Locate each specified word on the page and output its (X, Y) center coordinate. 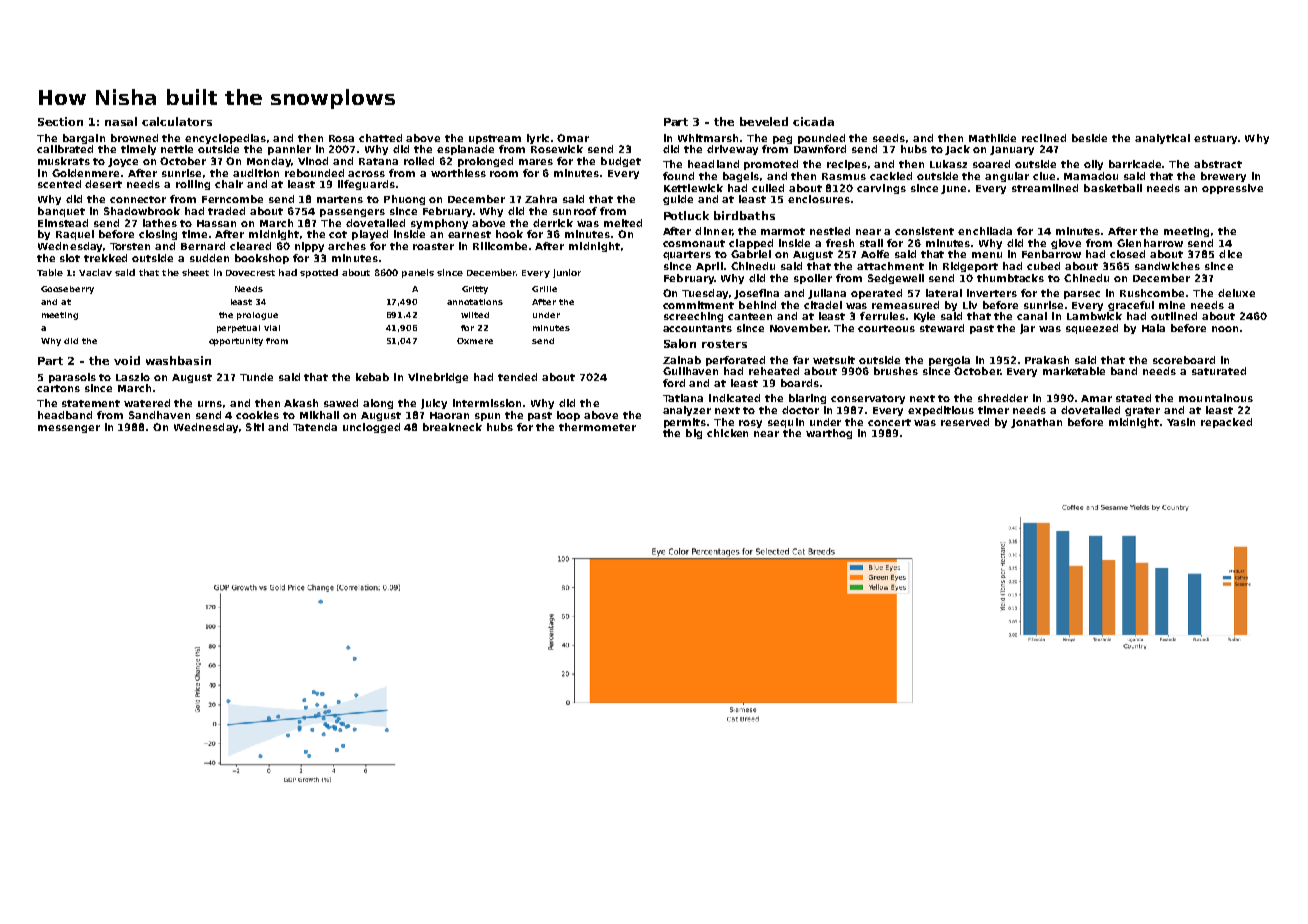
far (801, 360)
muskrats (64, 161)
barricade (1136, 164)
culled (768, 188)
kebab (372, 377)
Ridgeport (970, 267)
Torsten (130, 246)
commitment (698, 305)
